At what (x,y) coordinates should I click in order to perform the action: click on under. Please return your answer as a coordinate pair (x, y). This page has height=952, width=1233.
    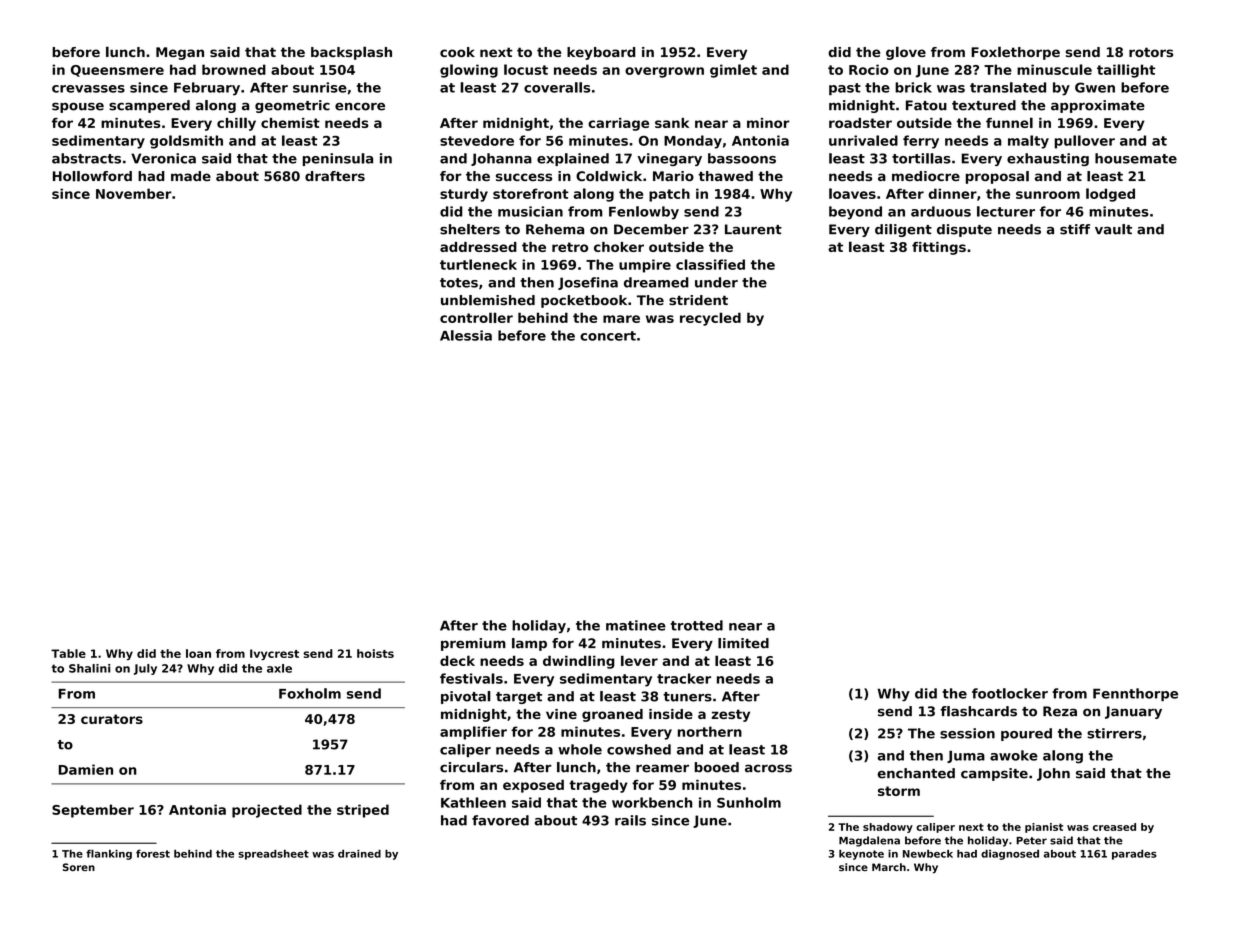
    Looking at the image, I should click on (716, 282).
